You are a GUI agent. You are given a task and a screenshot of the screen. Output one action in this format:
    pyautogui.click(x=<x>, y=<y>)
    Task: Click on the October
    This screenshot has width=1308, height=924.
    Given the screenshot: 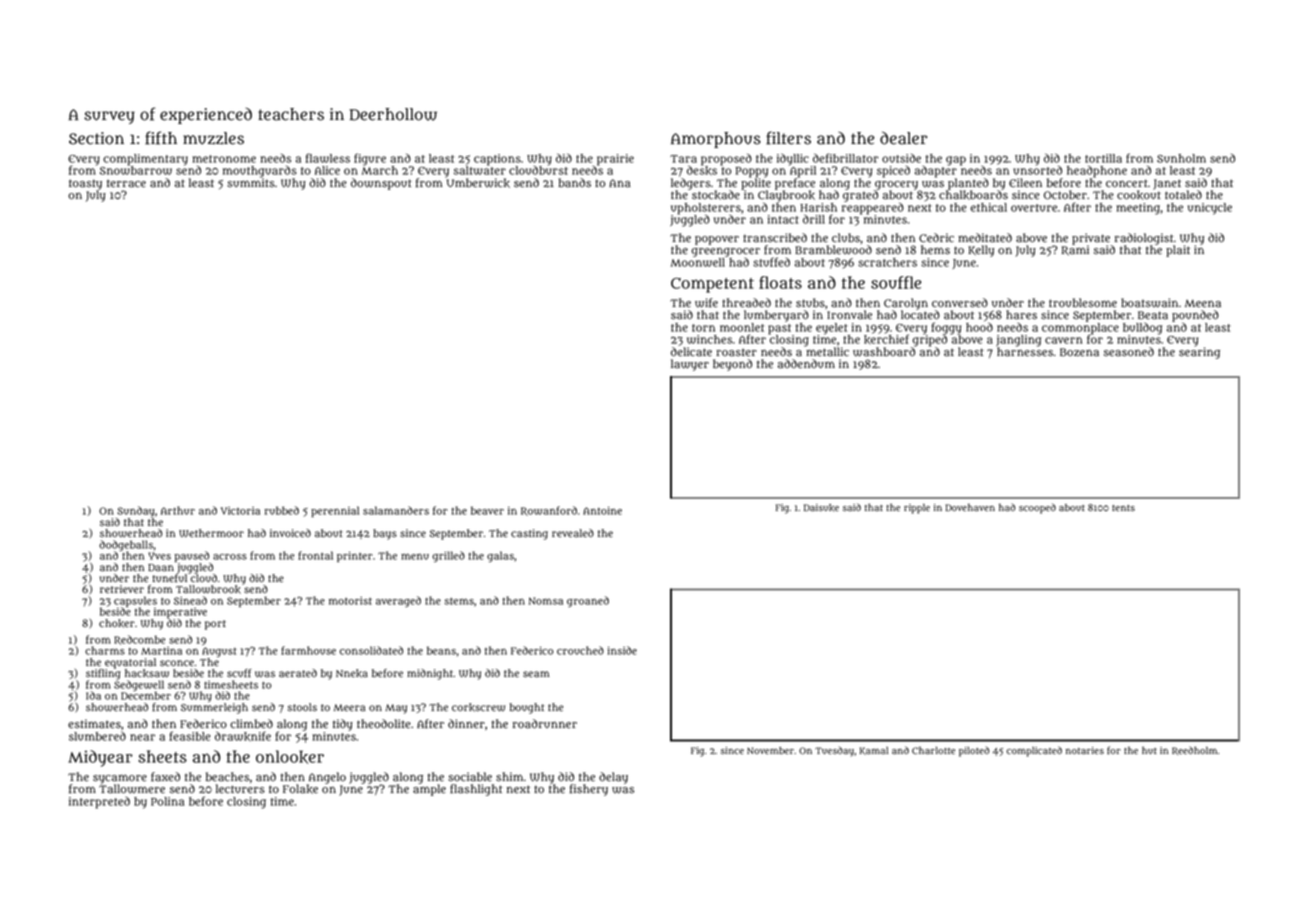 What is the action you would take?
    pyautogui.click(x=1065, y=195)
